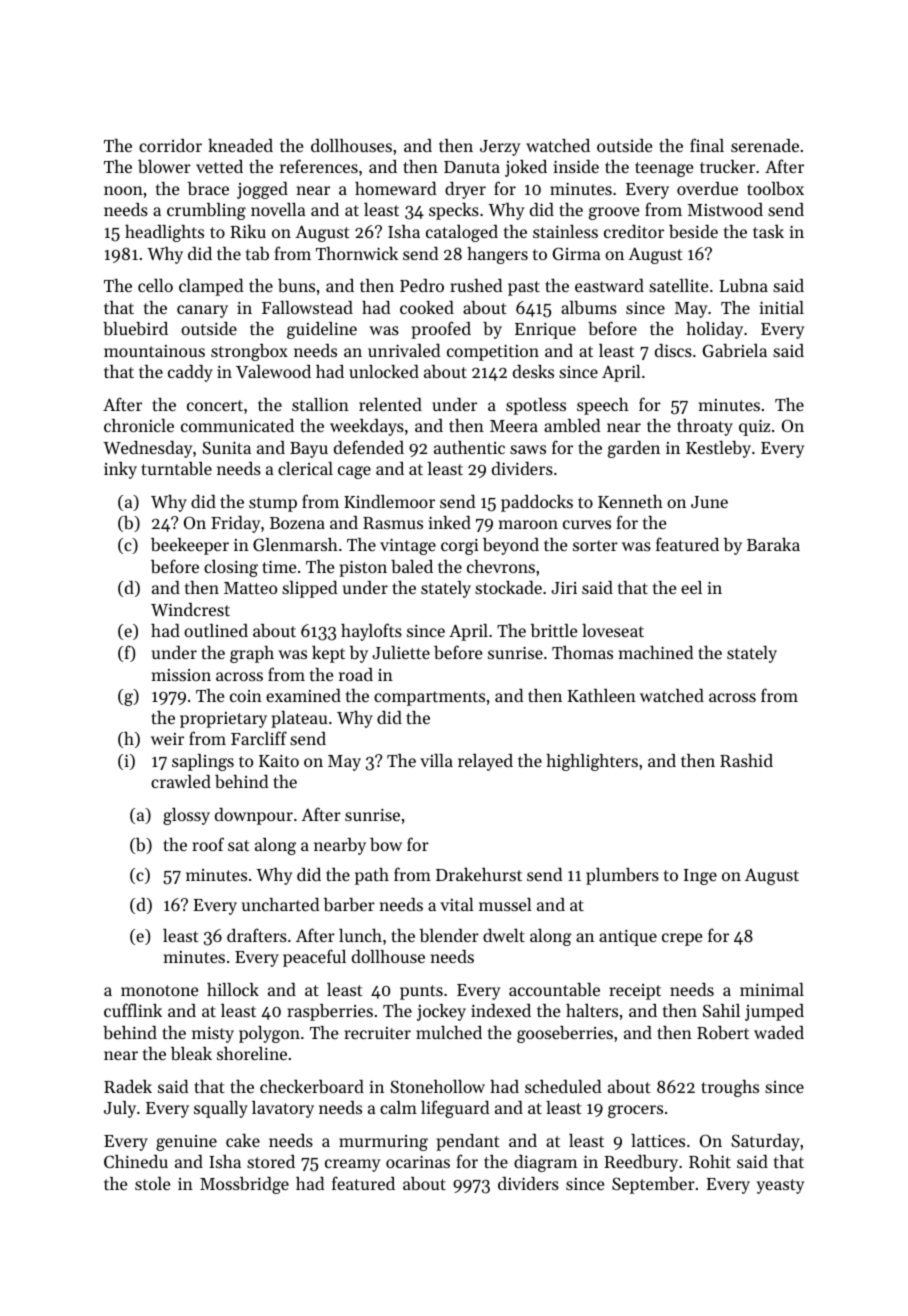 The width and height of the screenshot is (908, 1316). I want to click on Inge, so click(700, 877).
